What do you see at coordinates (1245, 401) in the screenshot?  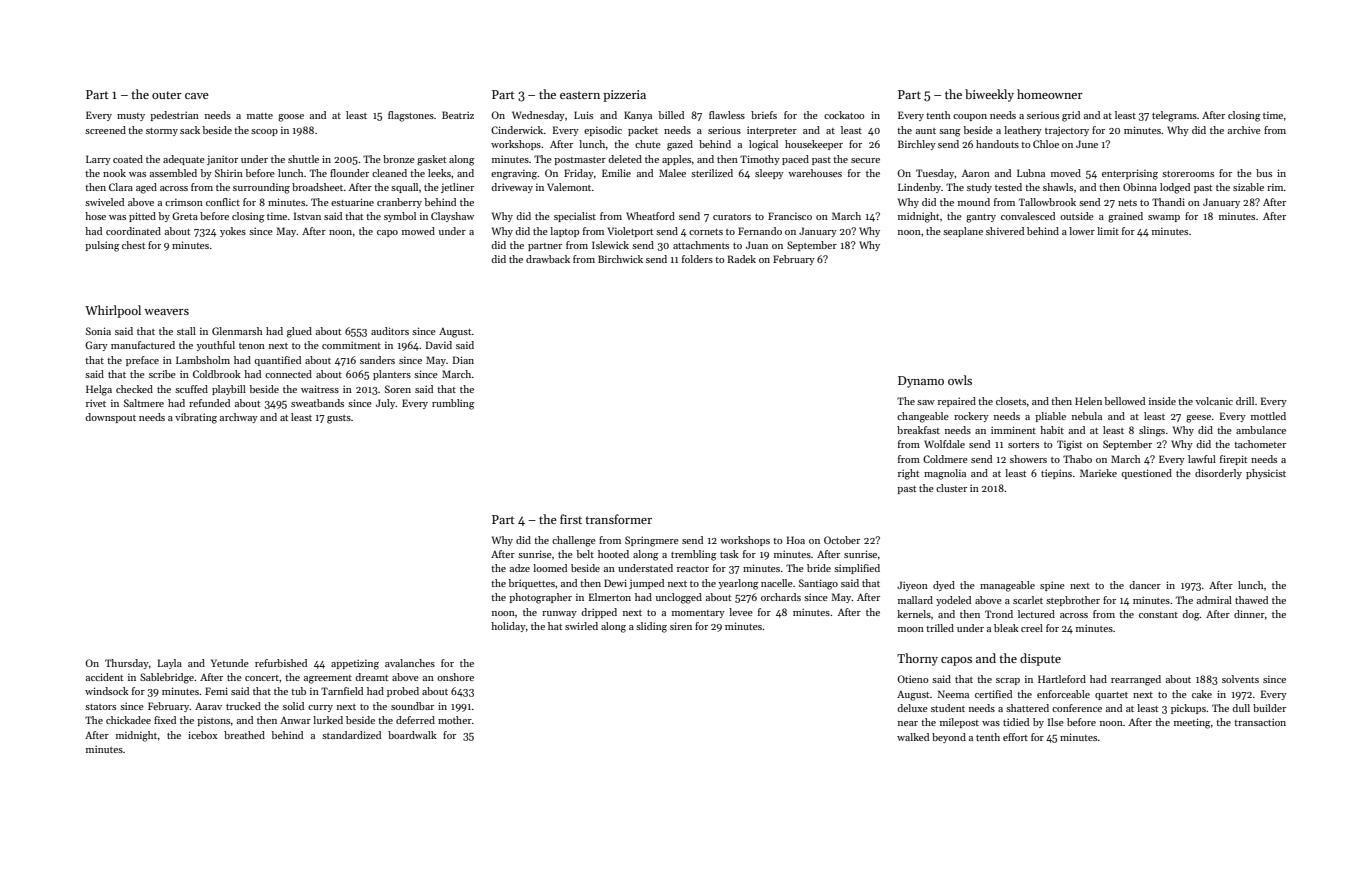 I see `drill` at bounding box center [1245, 401].
